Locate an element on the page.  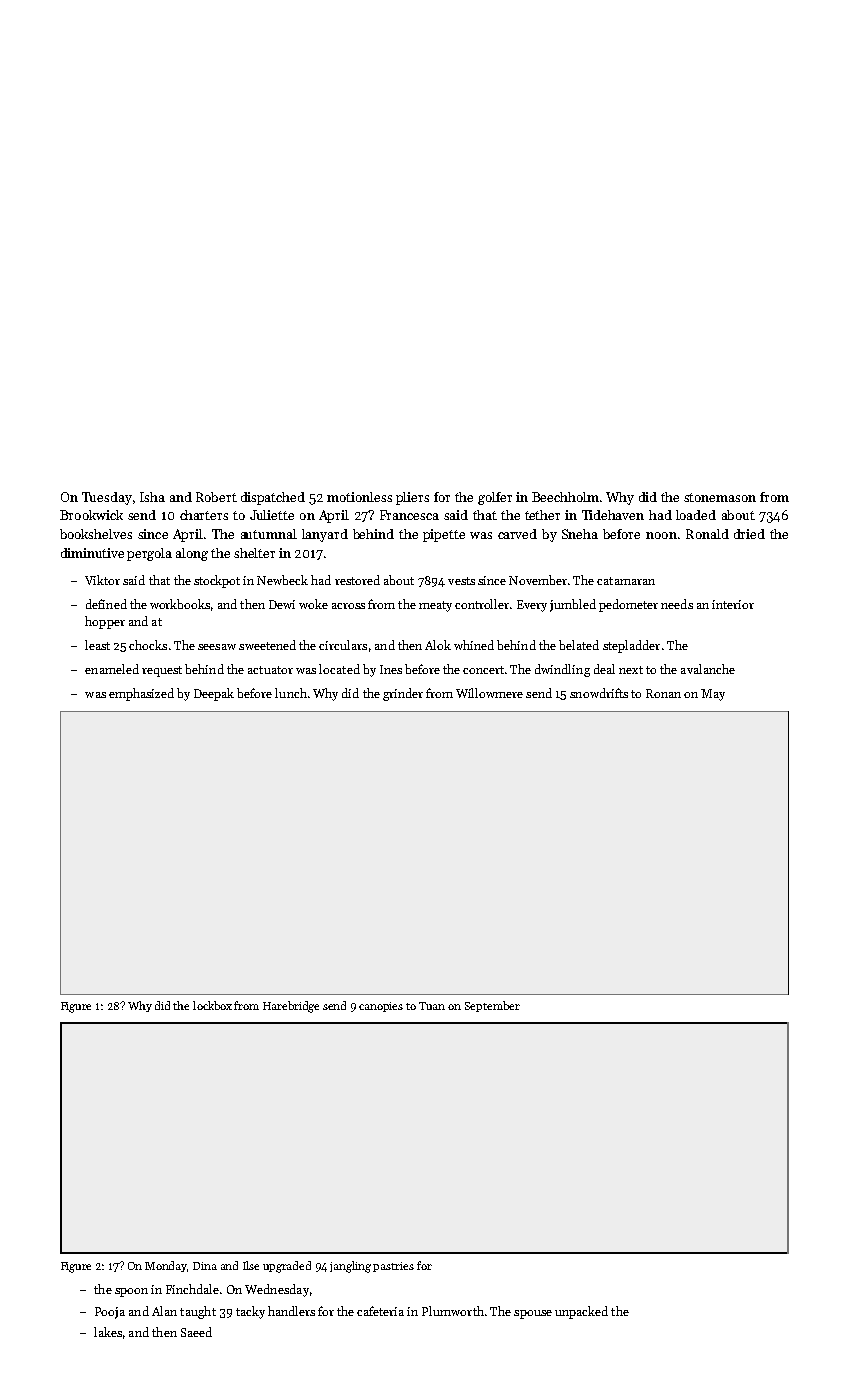
September is located at coordinates (492, 1006).
